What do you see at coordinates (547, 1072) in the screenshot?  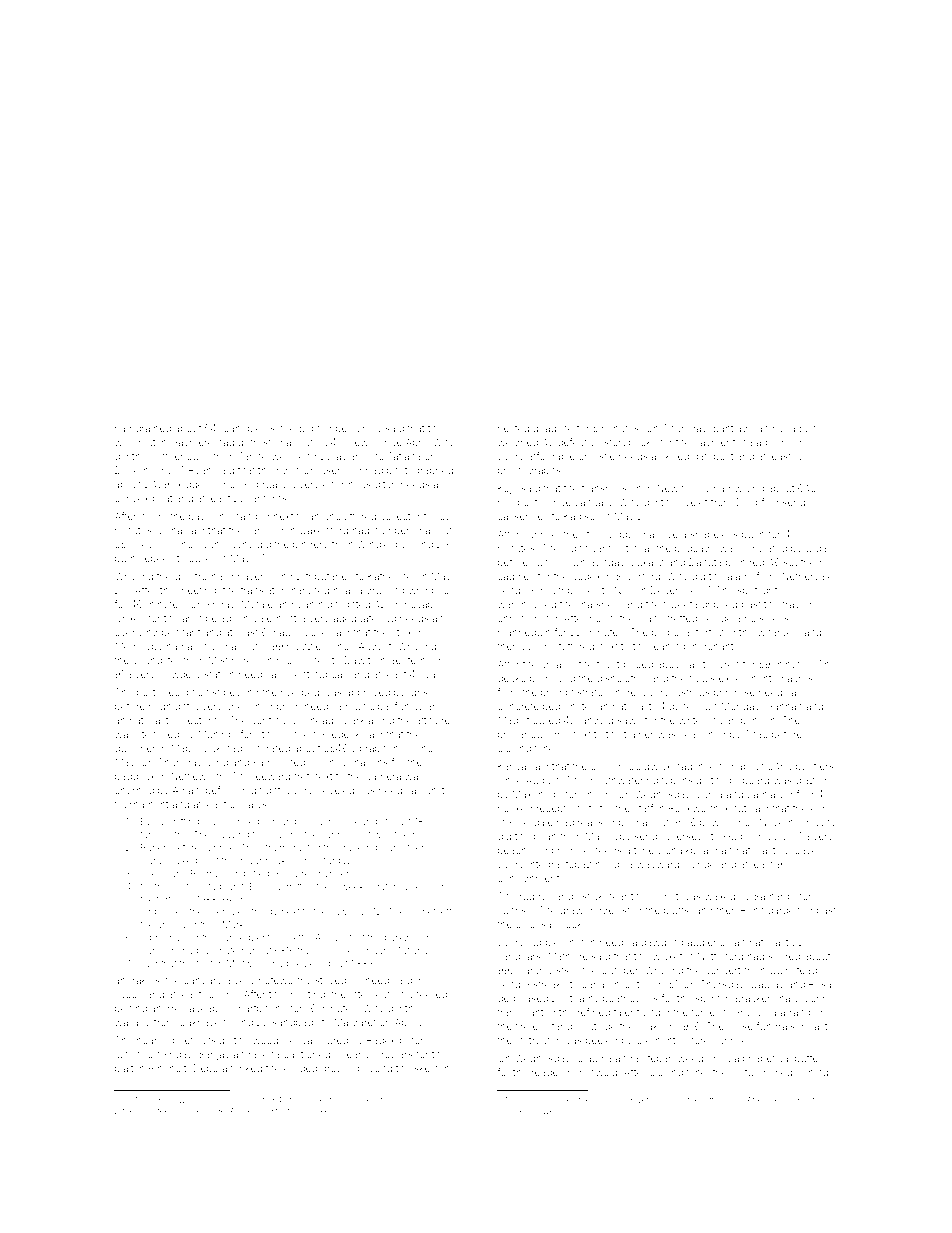 I see `reader` at bounding box center [547, 1072].
